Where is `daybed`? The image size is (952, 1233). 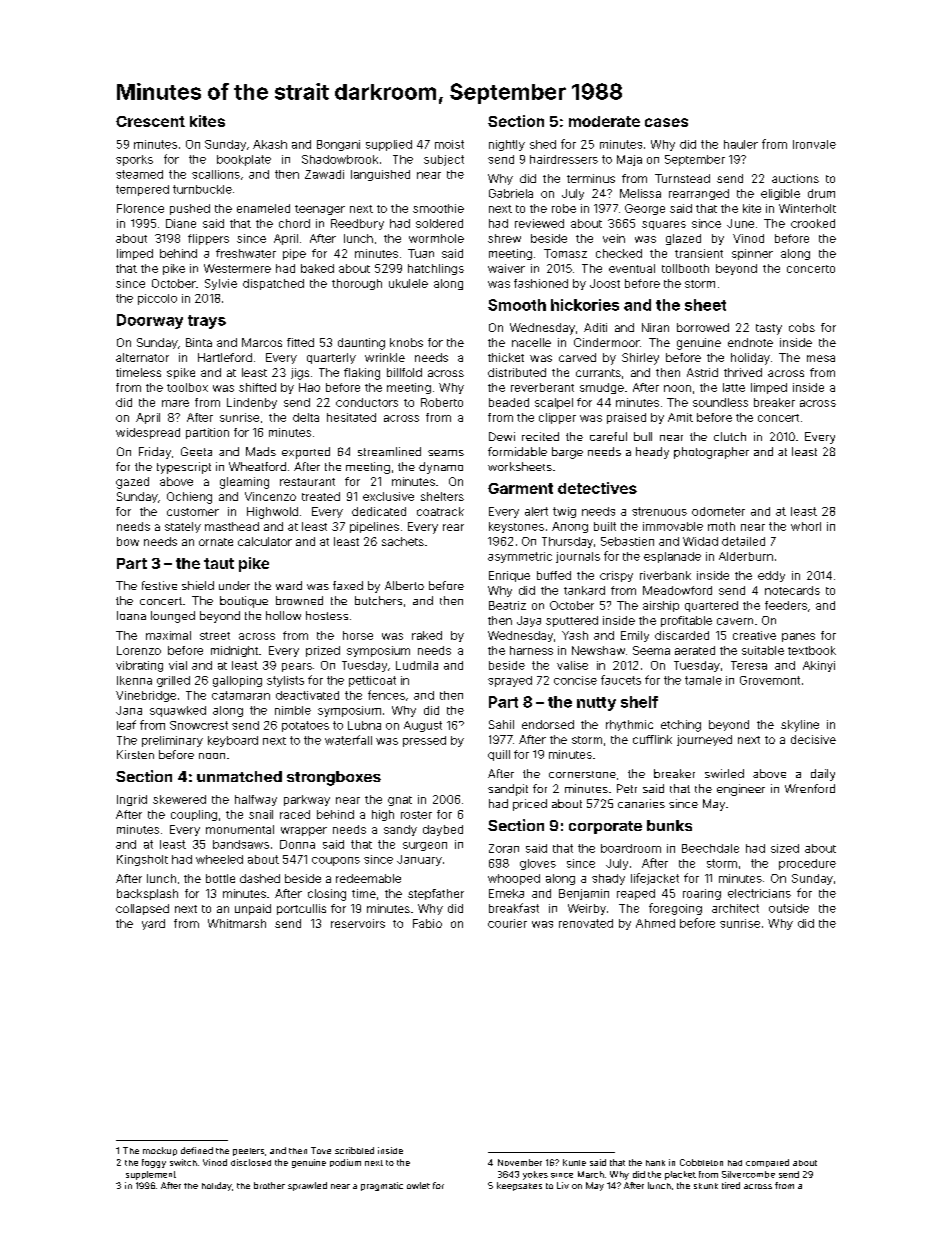
daybed is located at coordinates (443, 830).
